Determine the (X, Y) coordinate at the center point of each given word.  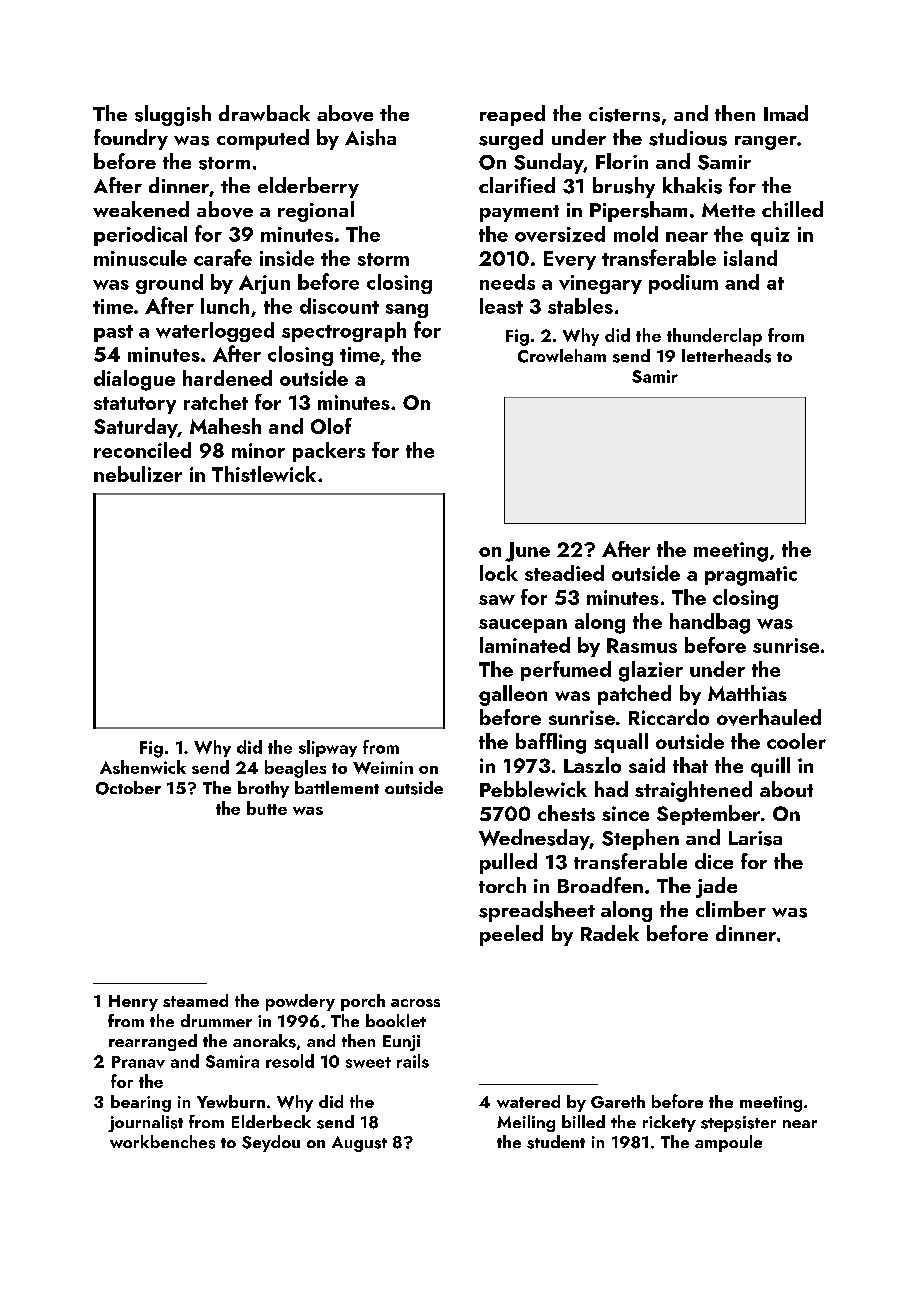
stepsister (738, 1124)
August (359, 1144)
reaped (512, 115)
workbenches (162, 1142)
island (750, 258)
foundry (131, 139)
